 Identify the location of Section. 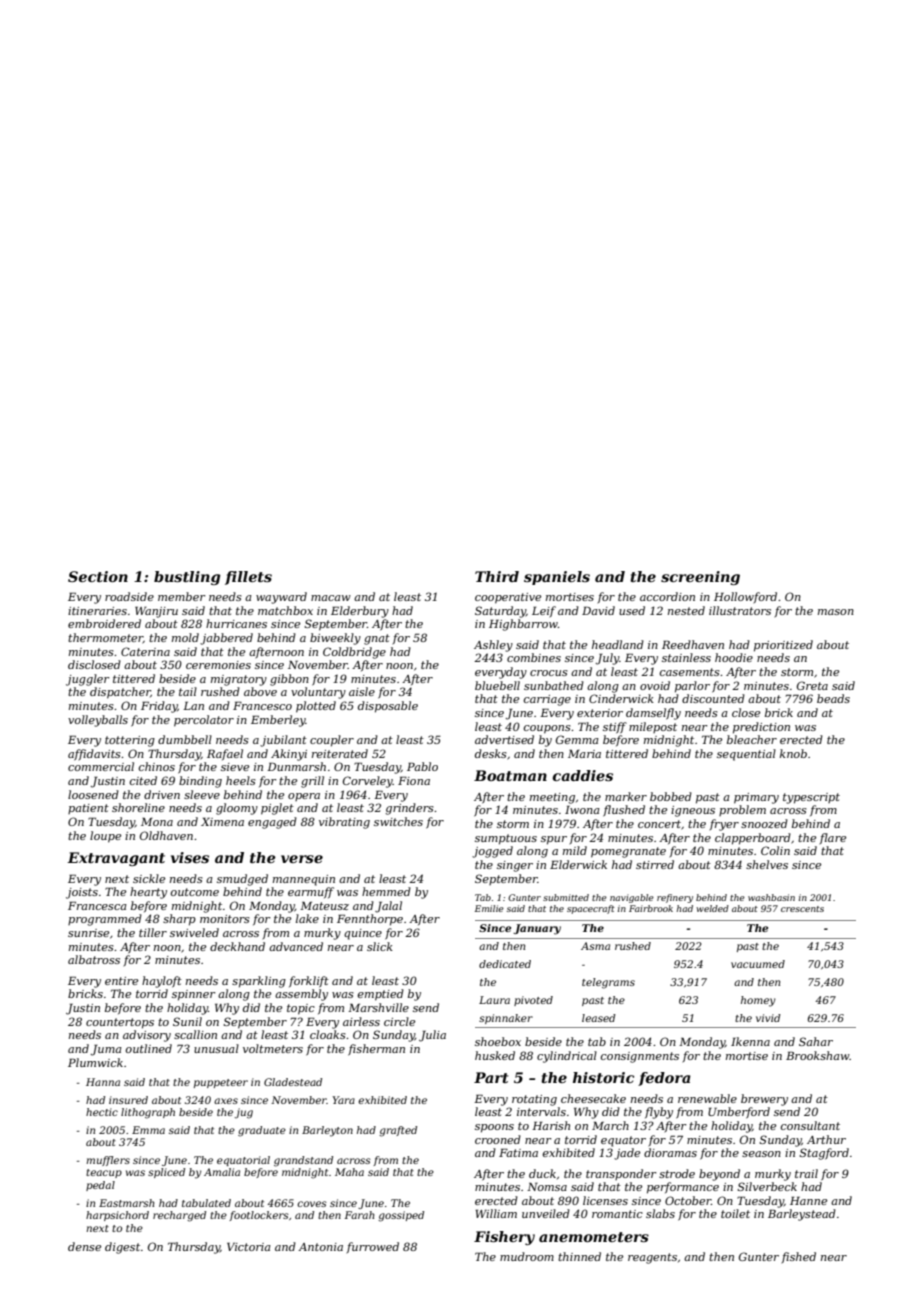
(98, 576).
